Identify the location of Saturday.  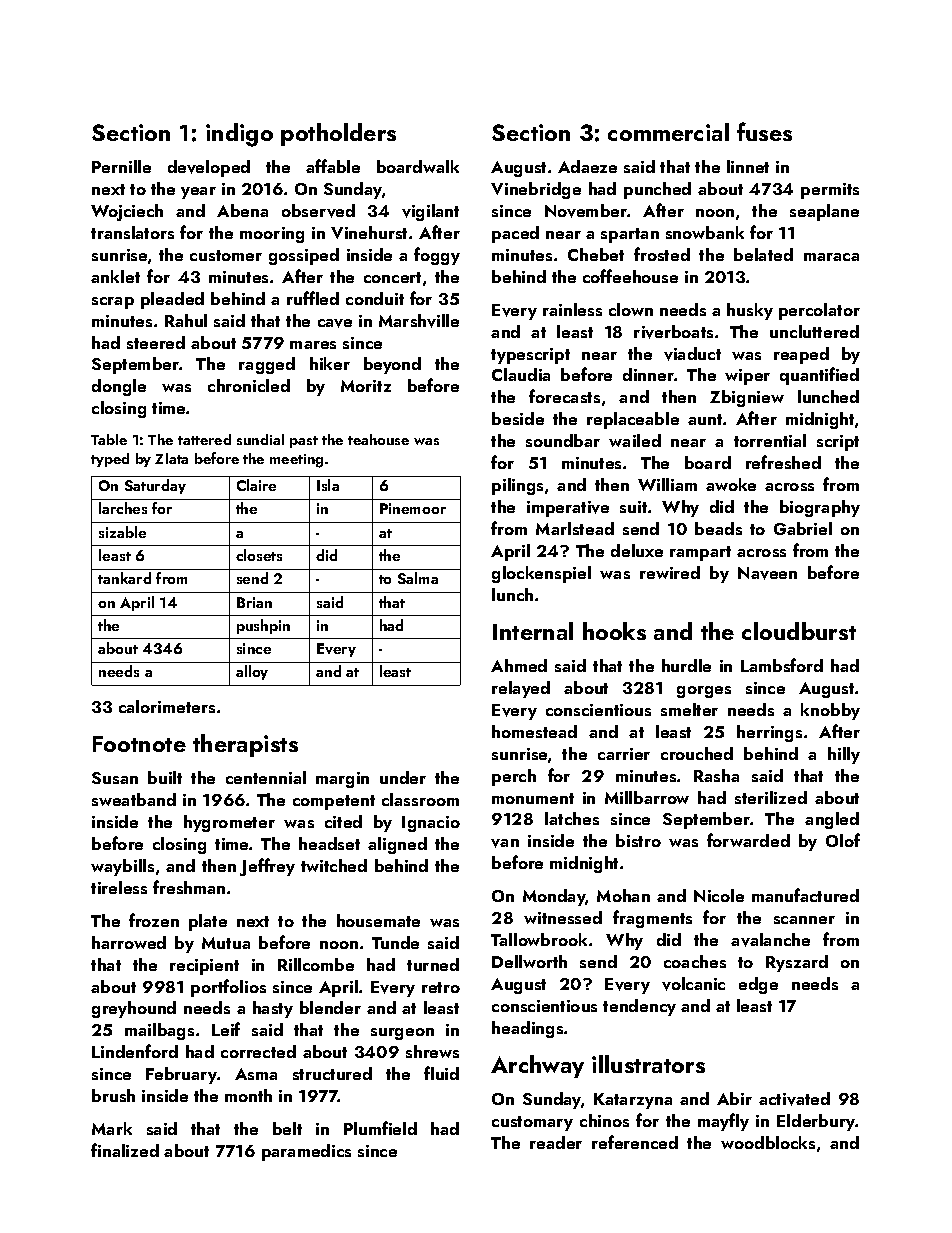
(155, 486).
